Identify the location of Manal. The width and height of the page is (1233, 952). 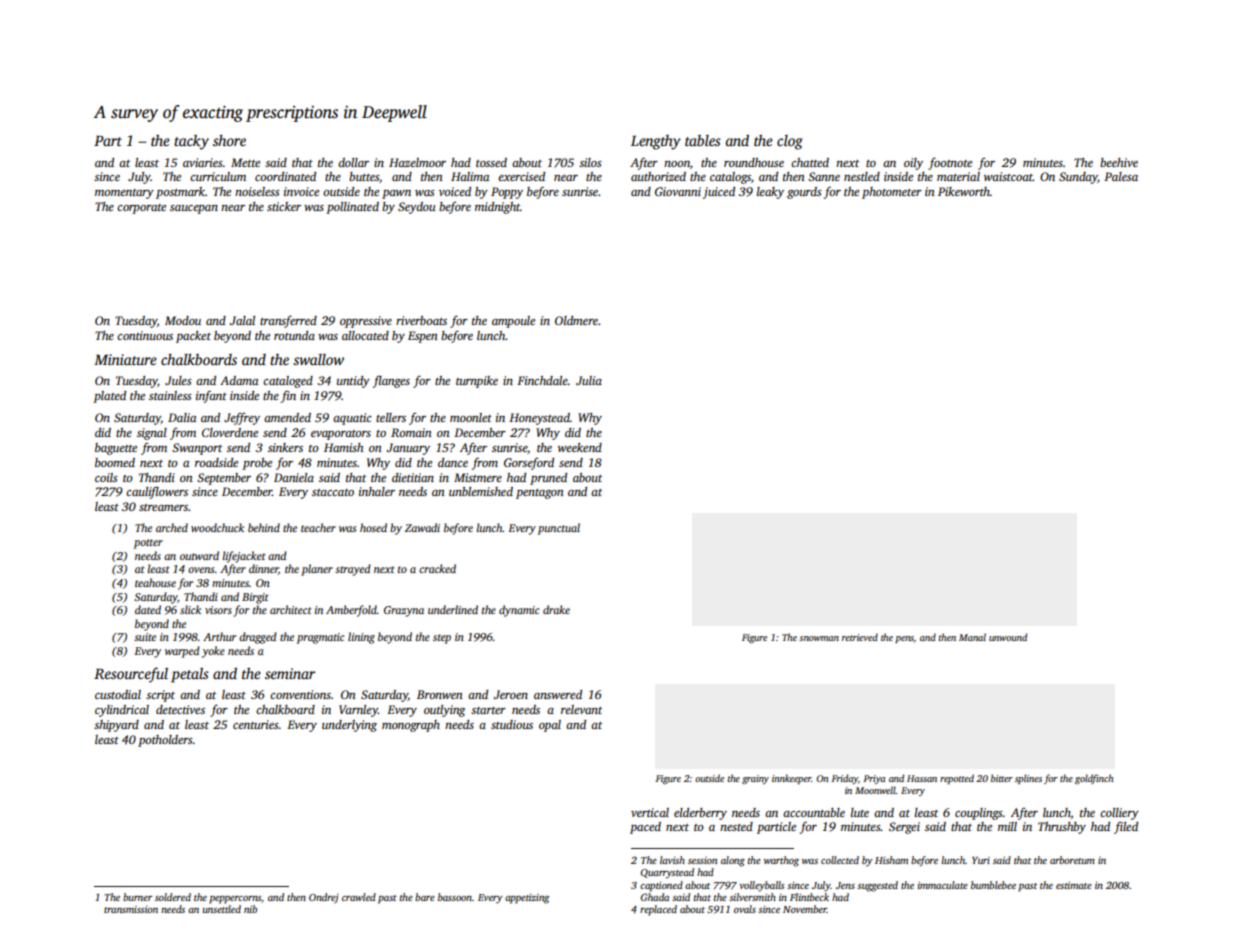
(972, 637).
